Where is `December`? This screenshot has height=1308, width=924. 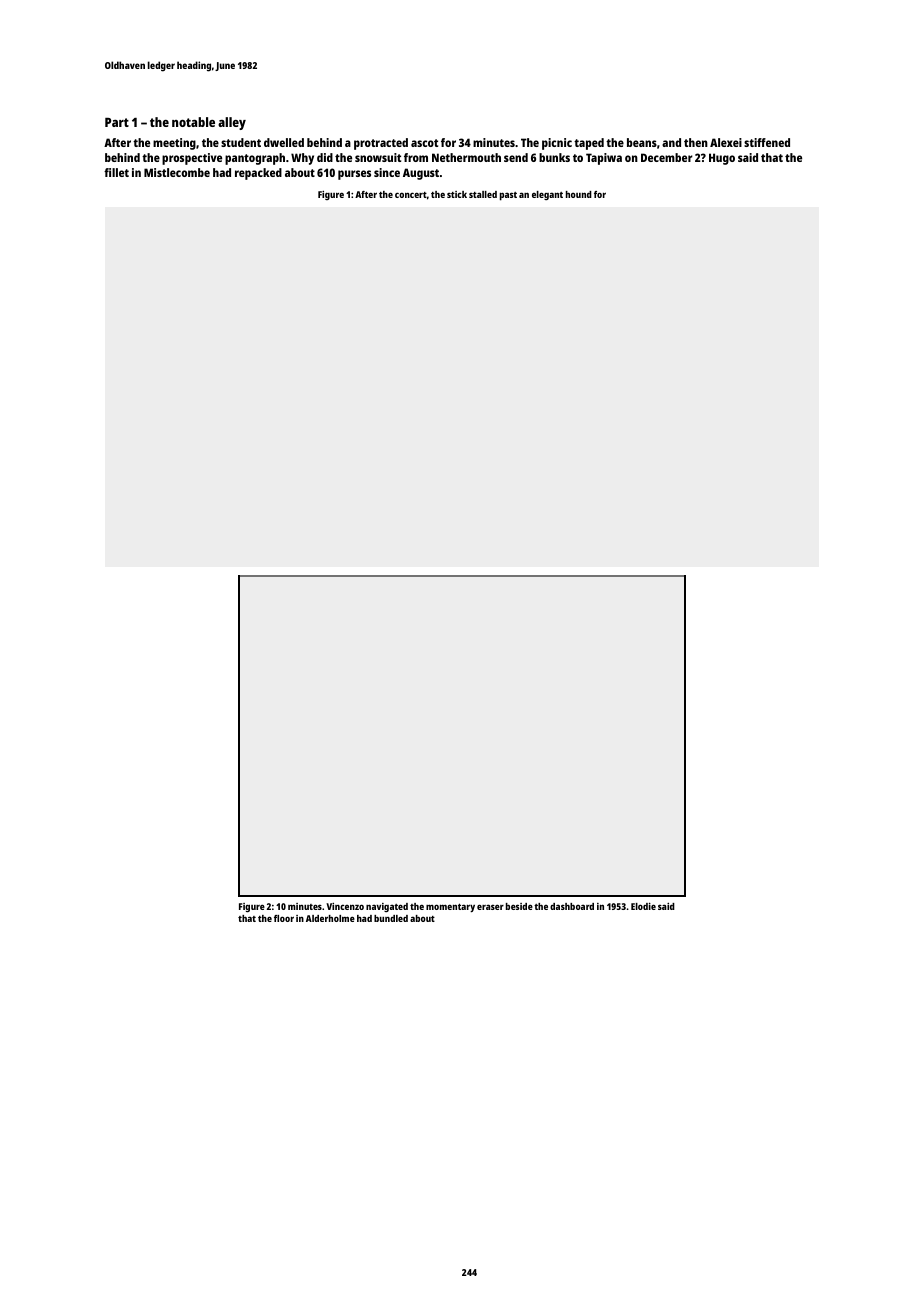
December is located at coordinates (667, 157).
